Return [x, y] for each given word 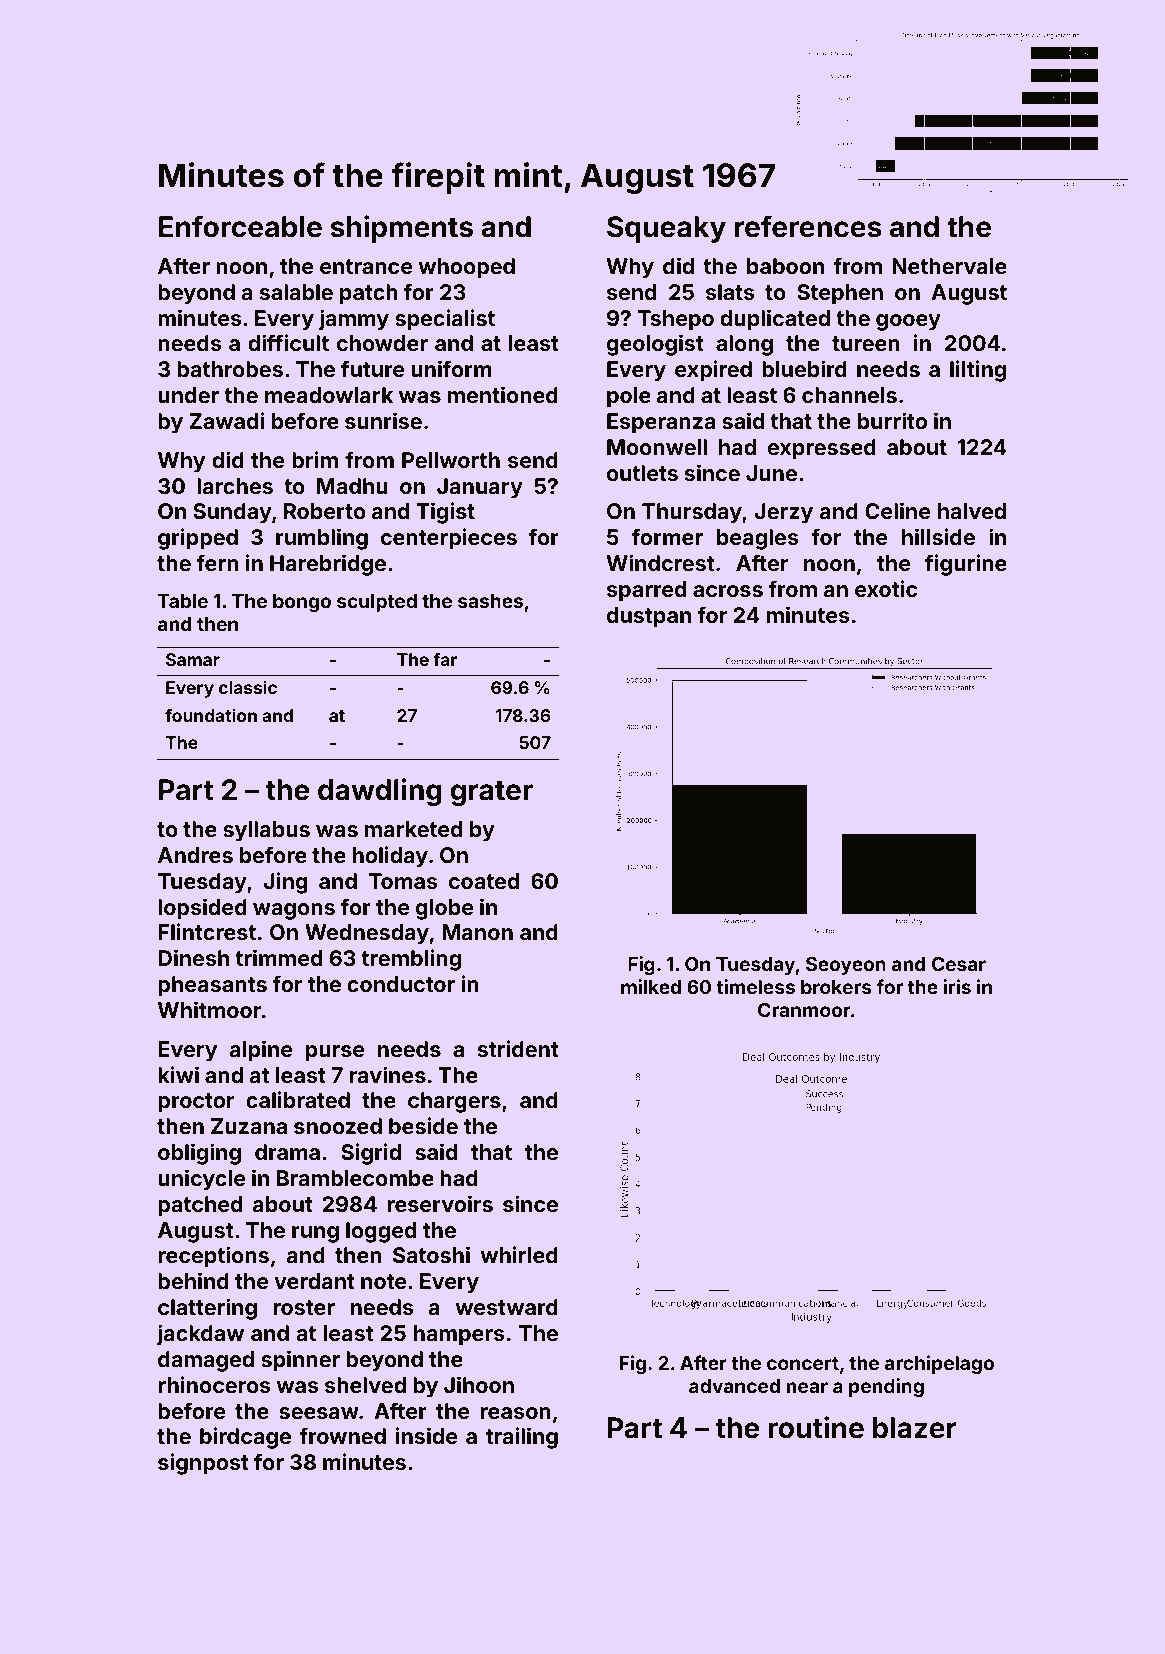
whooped [467, 268]
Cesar [959, 964]
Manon [477, 932]
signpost [203, 1464]
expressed [822, 449]
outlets [642, 473]
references [808, 226]
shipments [402, 229]
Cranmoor [804, 1010]
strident [518, 1048]
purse [335, 1053]
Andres [195, 855]
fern [217, 562]
